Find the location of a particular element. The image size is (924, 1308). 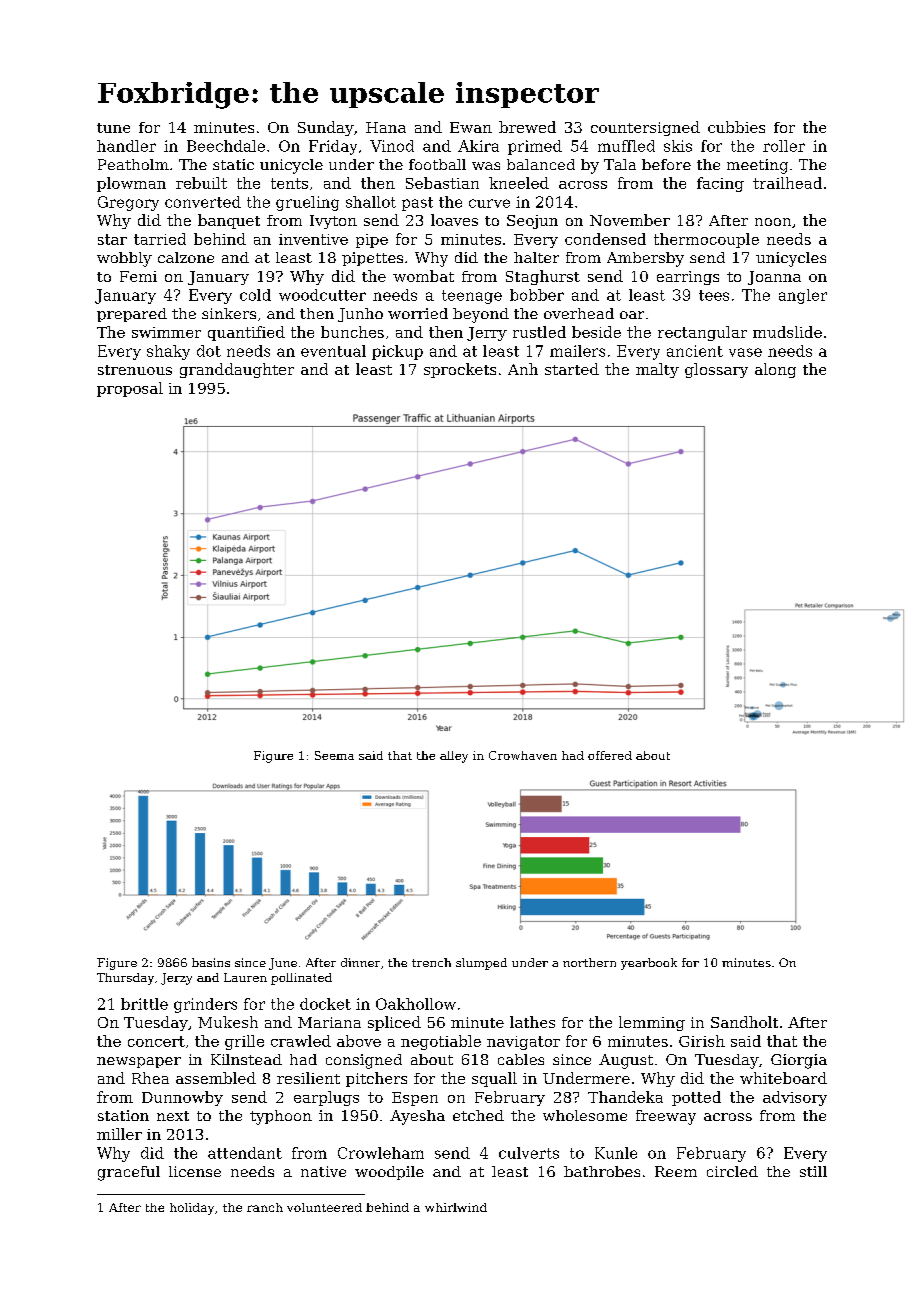

tune is located at coordinates (113, 128).
